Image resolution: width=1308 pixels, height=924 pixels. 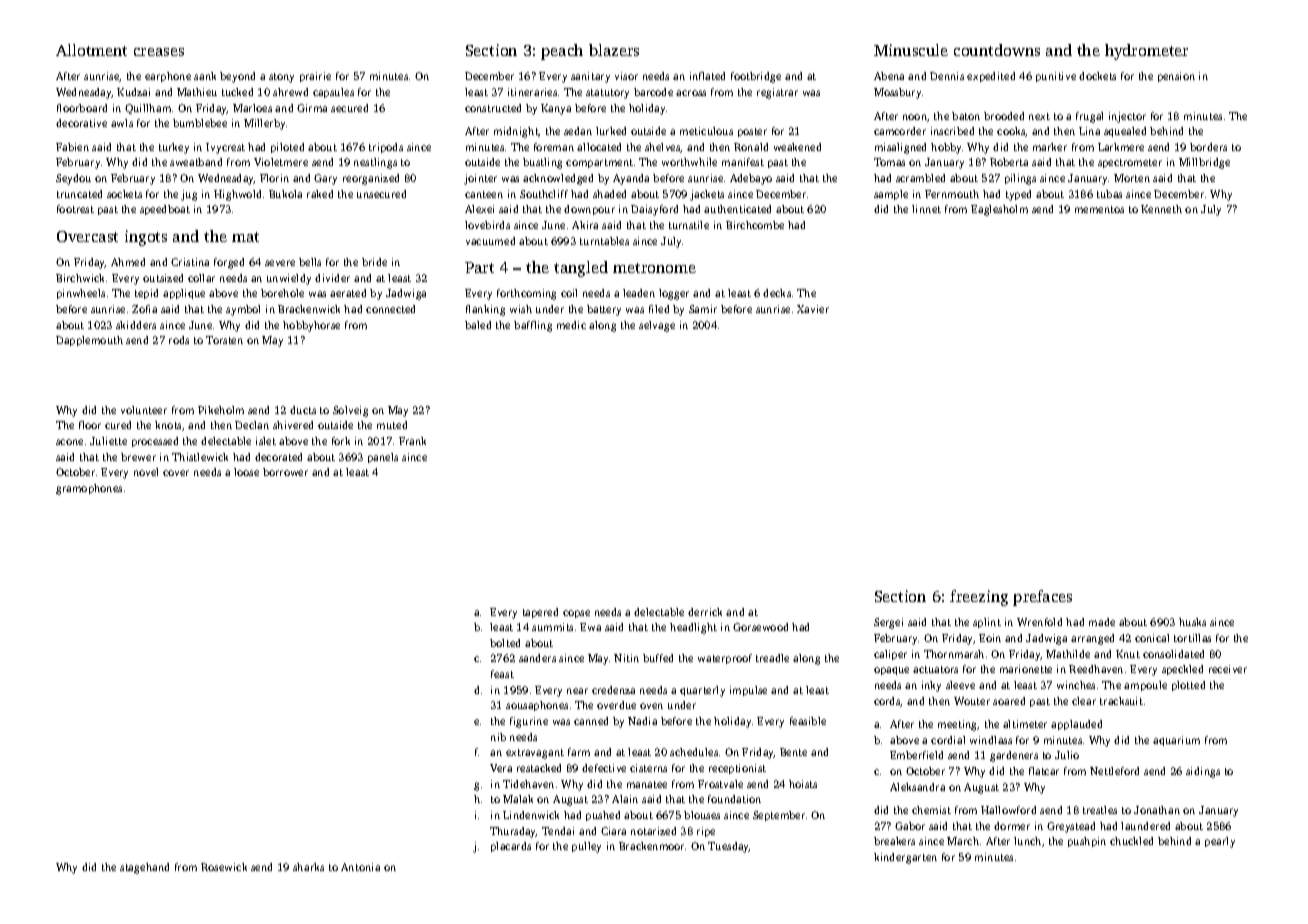 I want to click on Kudzai, so click(x=133, y=92).
